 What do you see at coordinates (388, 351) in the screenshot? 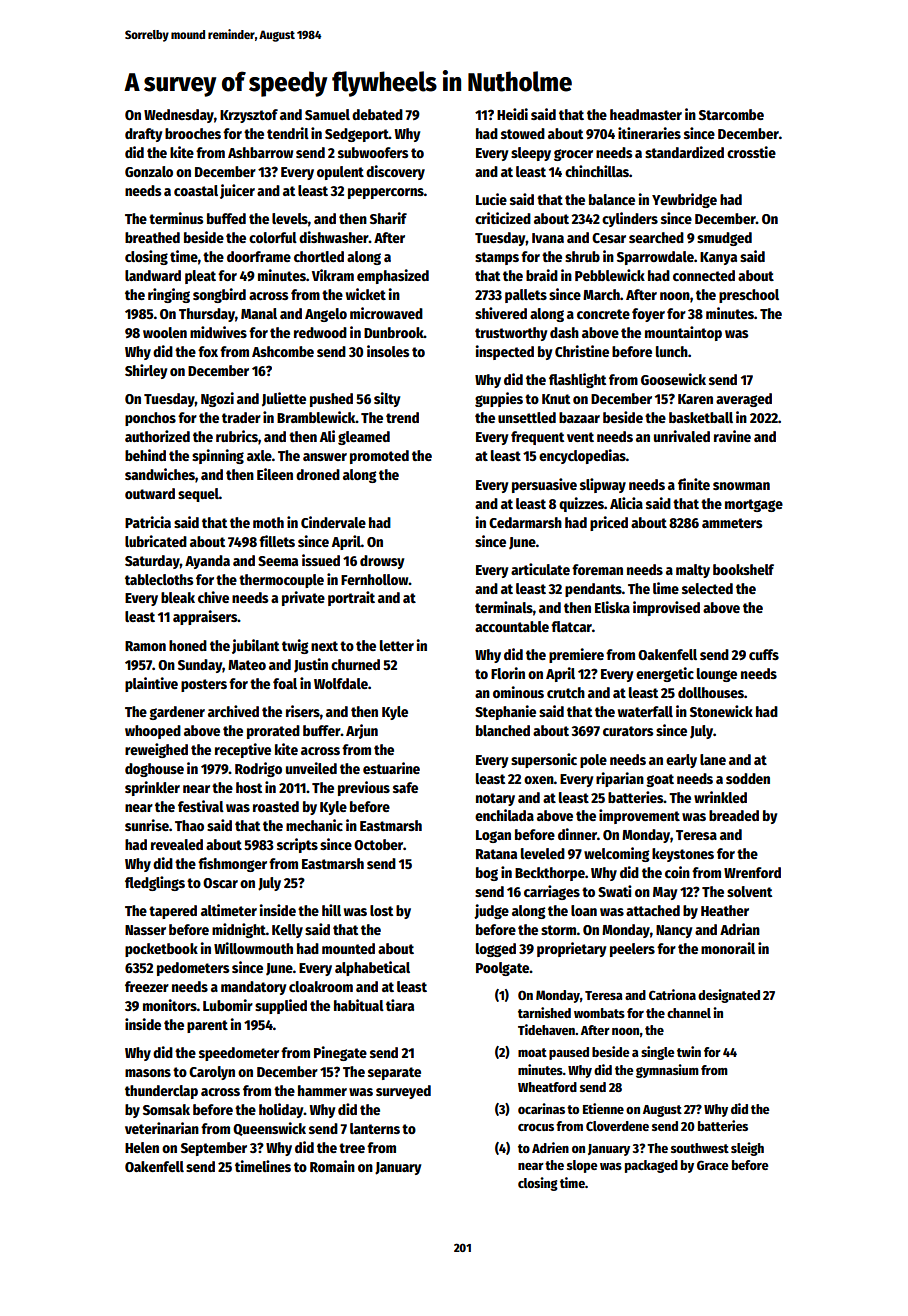
I see `insoles` at bounding box center [388, 351].
